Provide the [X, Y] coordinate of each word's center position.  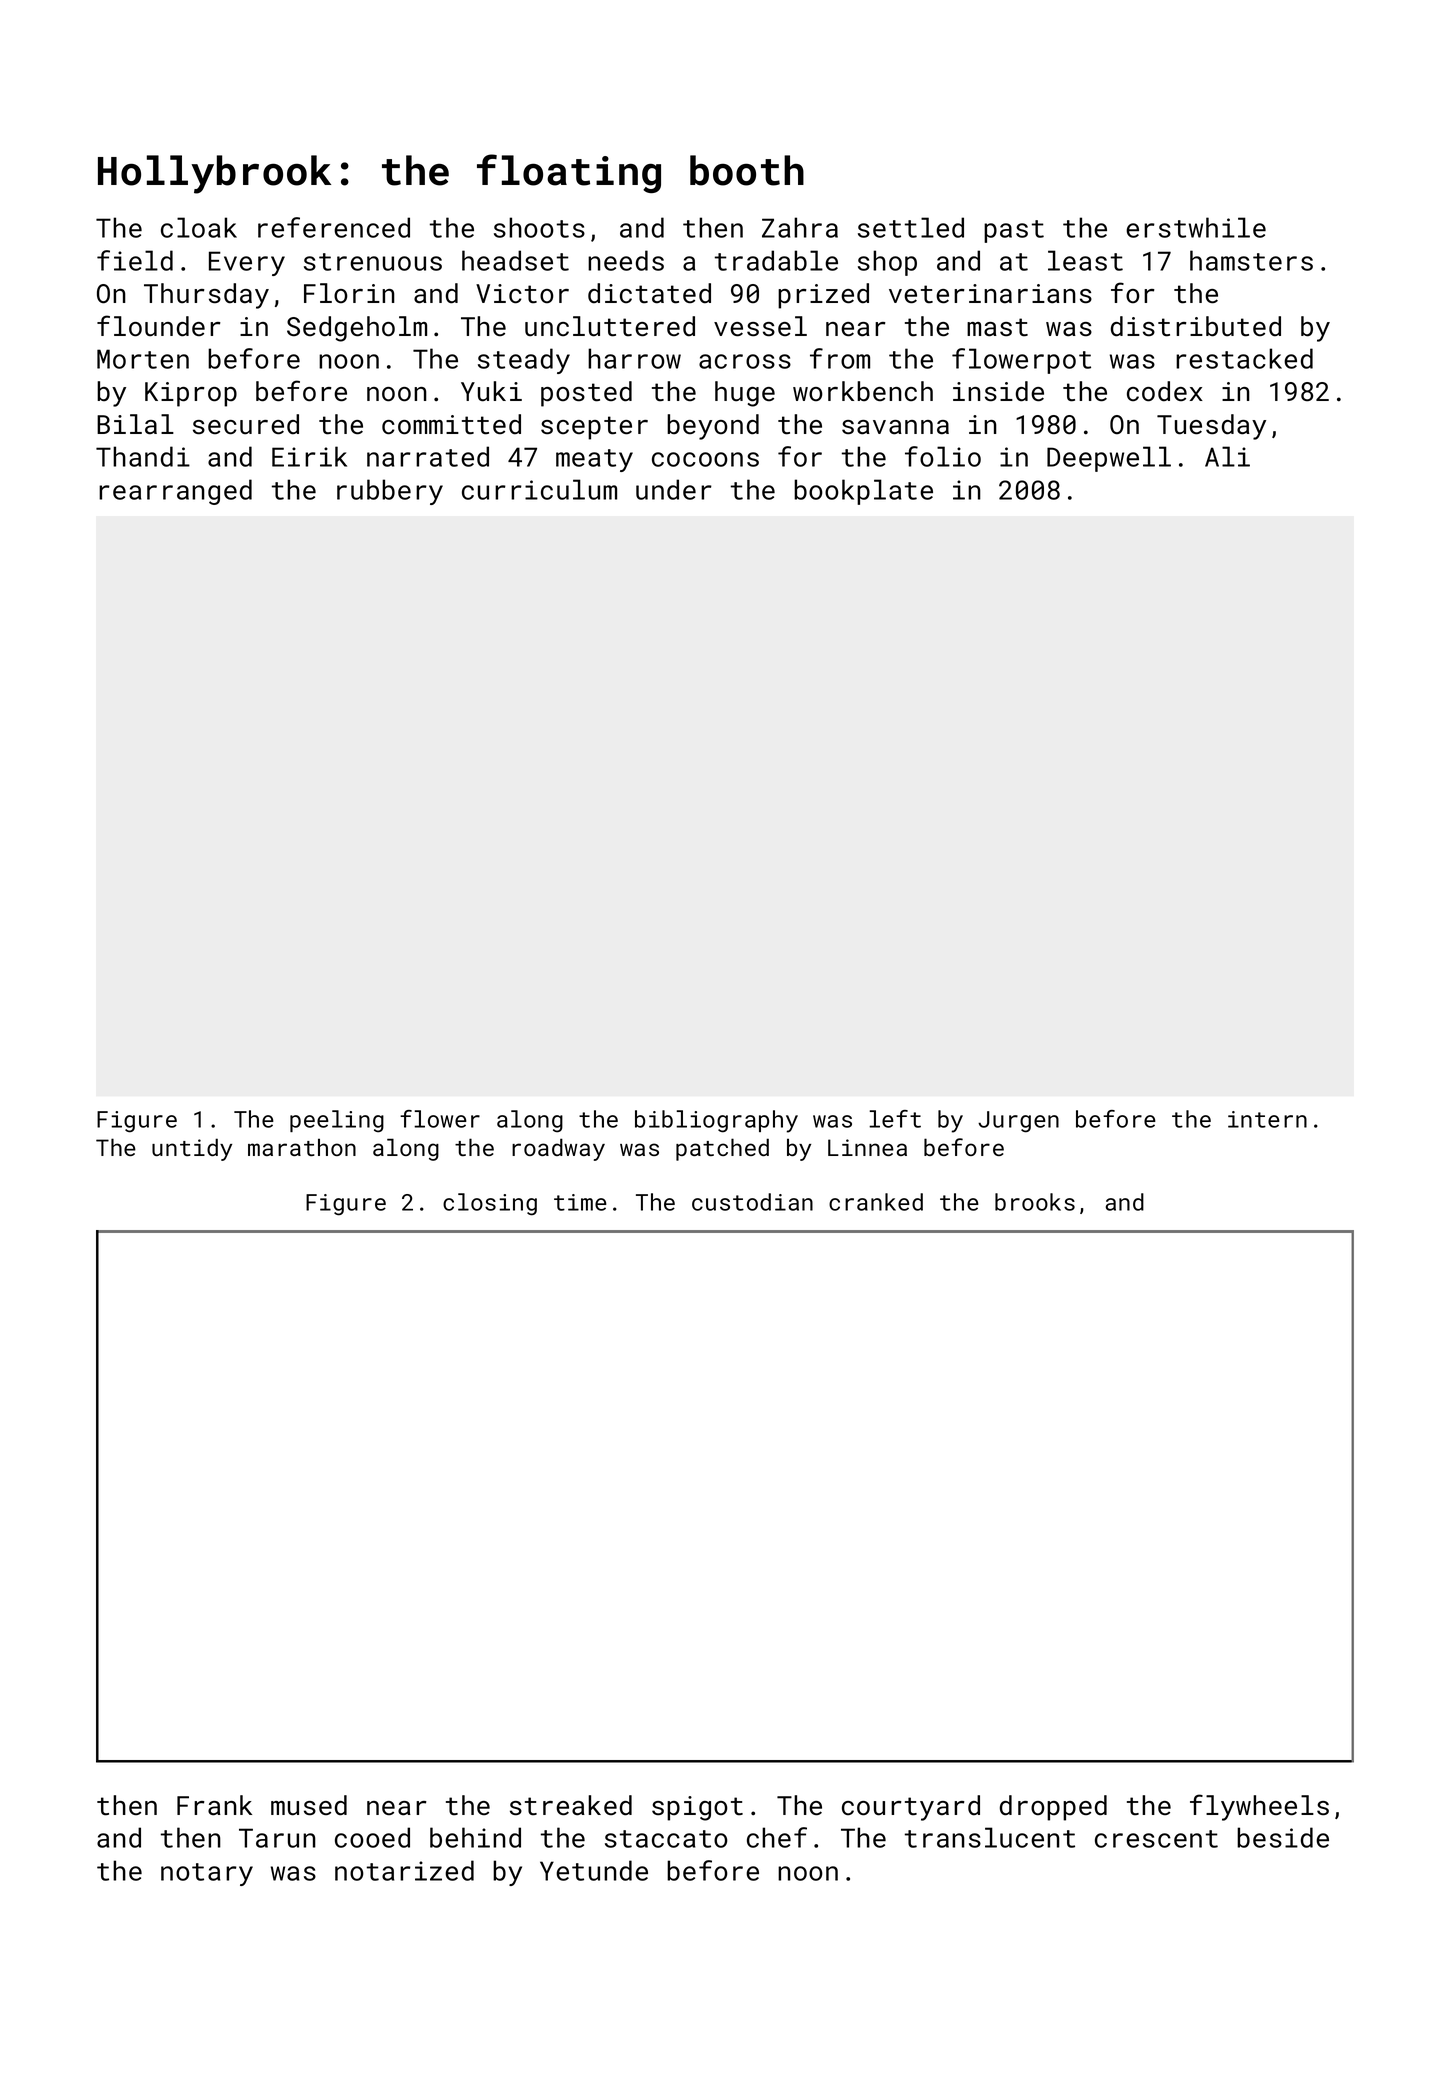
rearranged [175, 492]
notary [207, 1874]
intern [1267, 1119]
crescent [1156, 1839]
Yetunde [594, 1870]
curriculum [539, 489]
